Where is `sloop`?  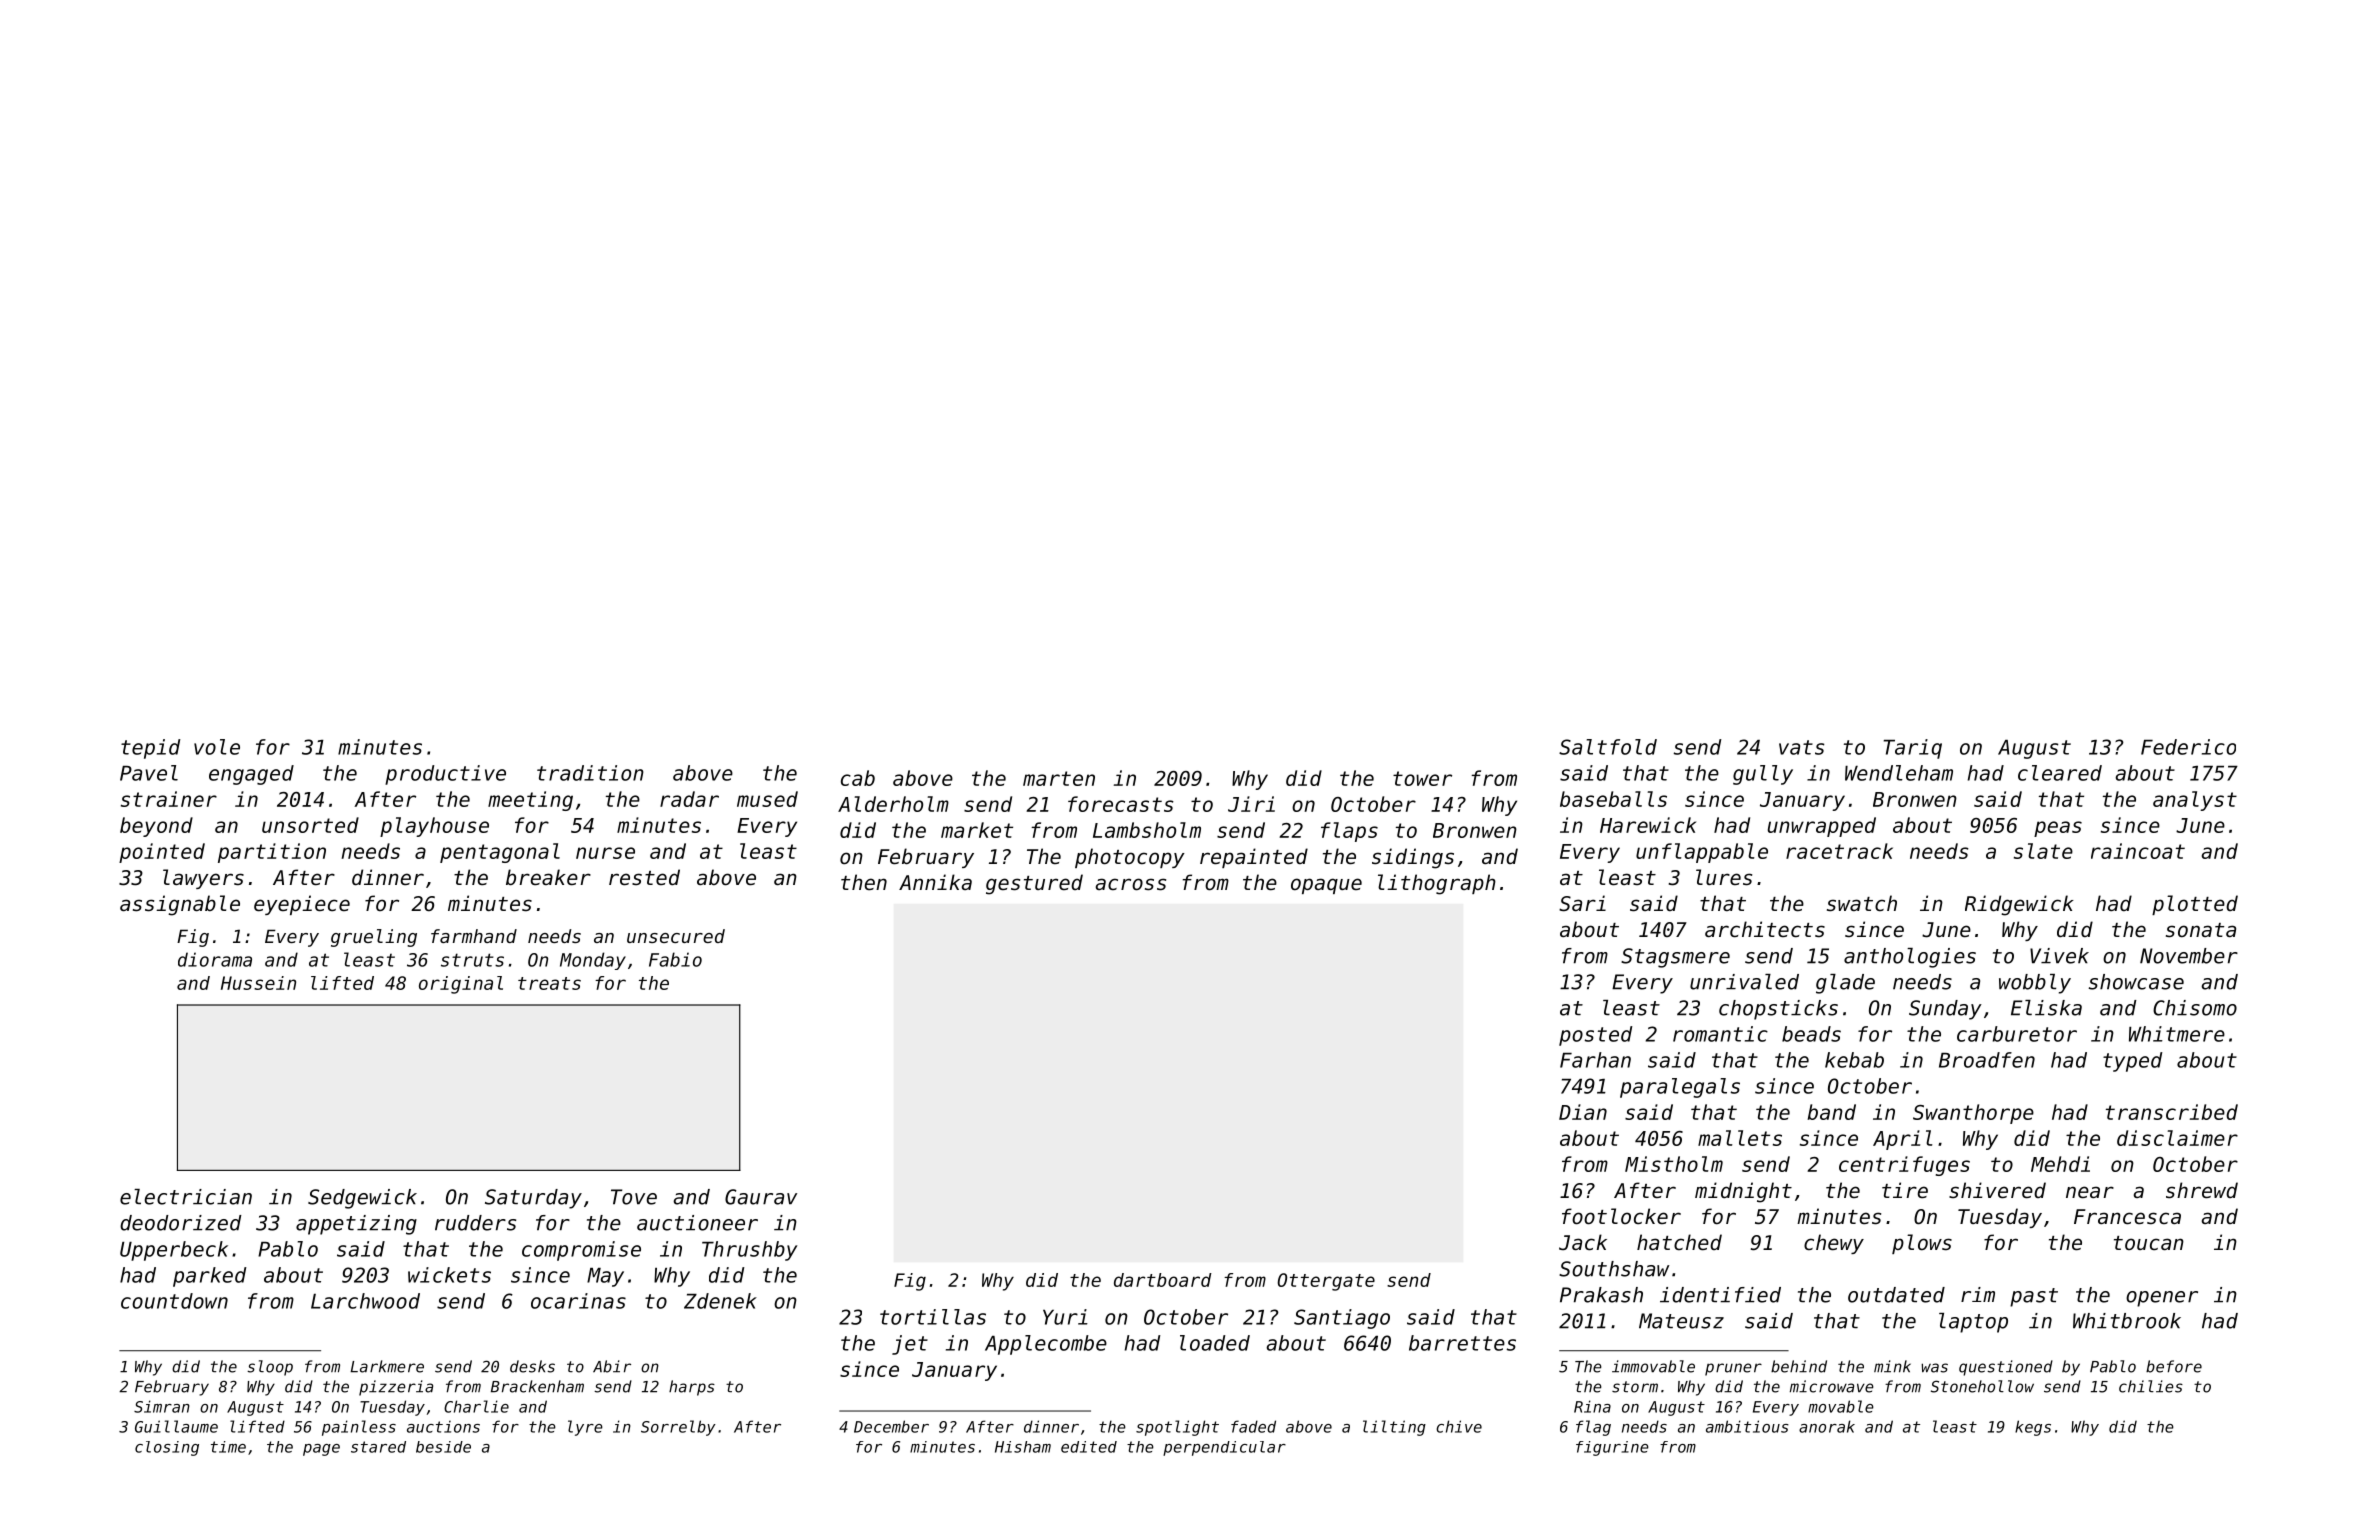 sloop is located at coordinates (270, 1368).
